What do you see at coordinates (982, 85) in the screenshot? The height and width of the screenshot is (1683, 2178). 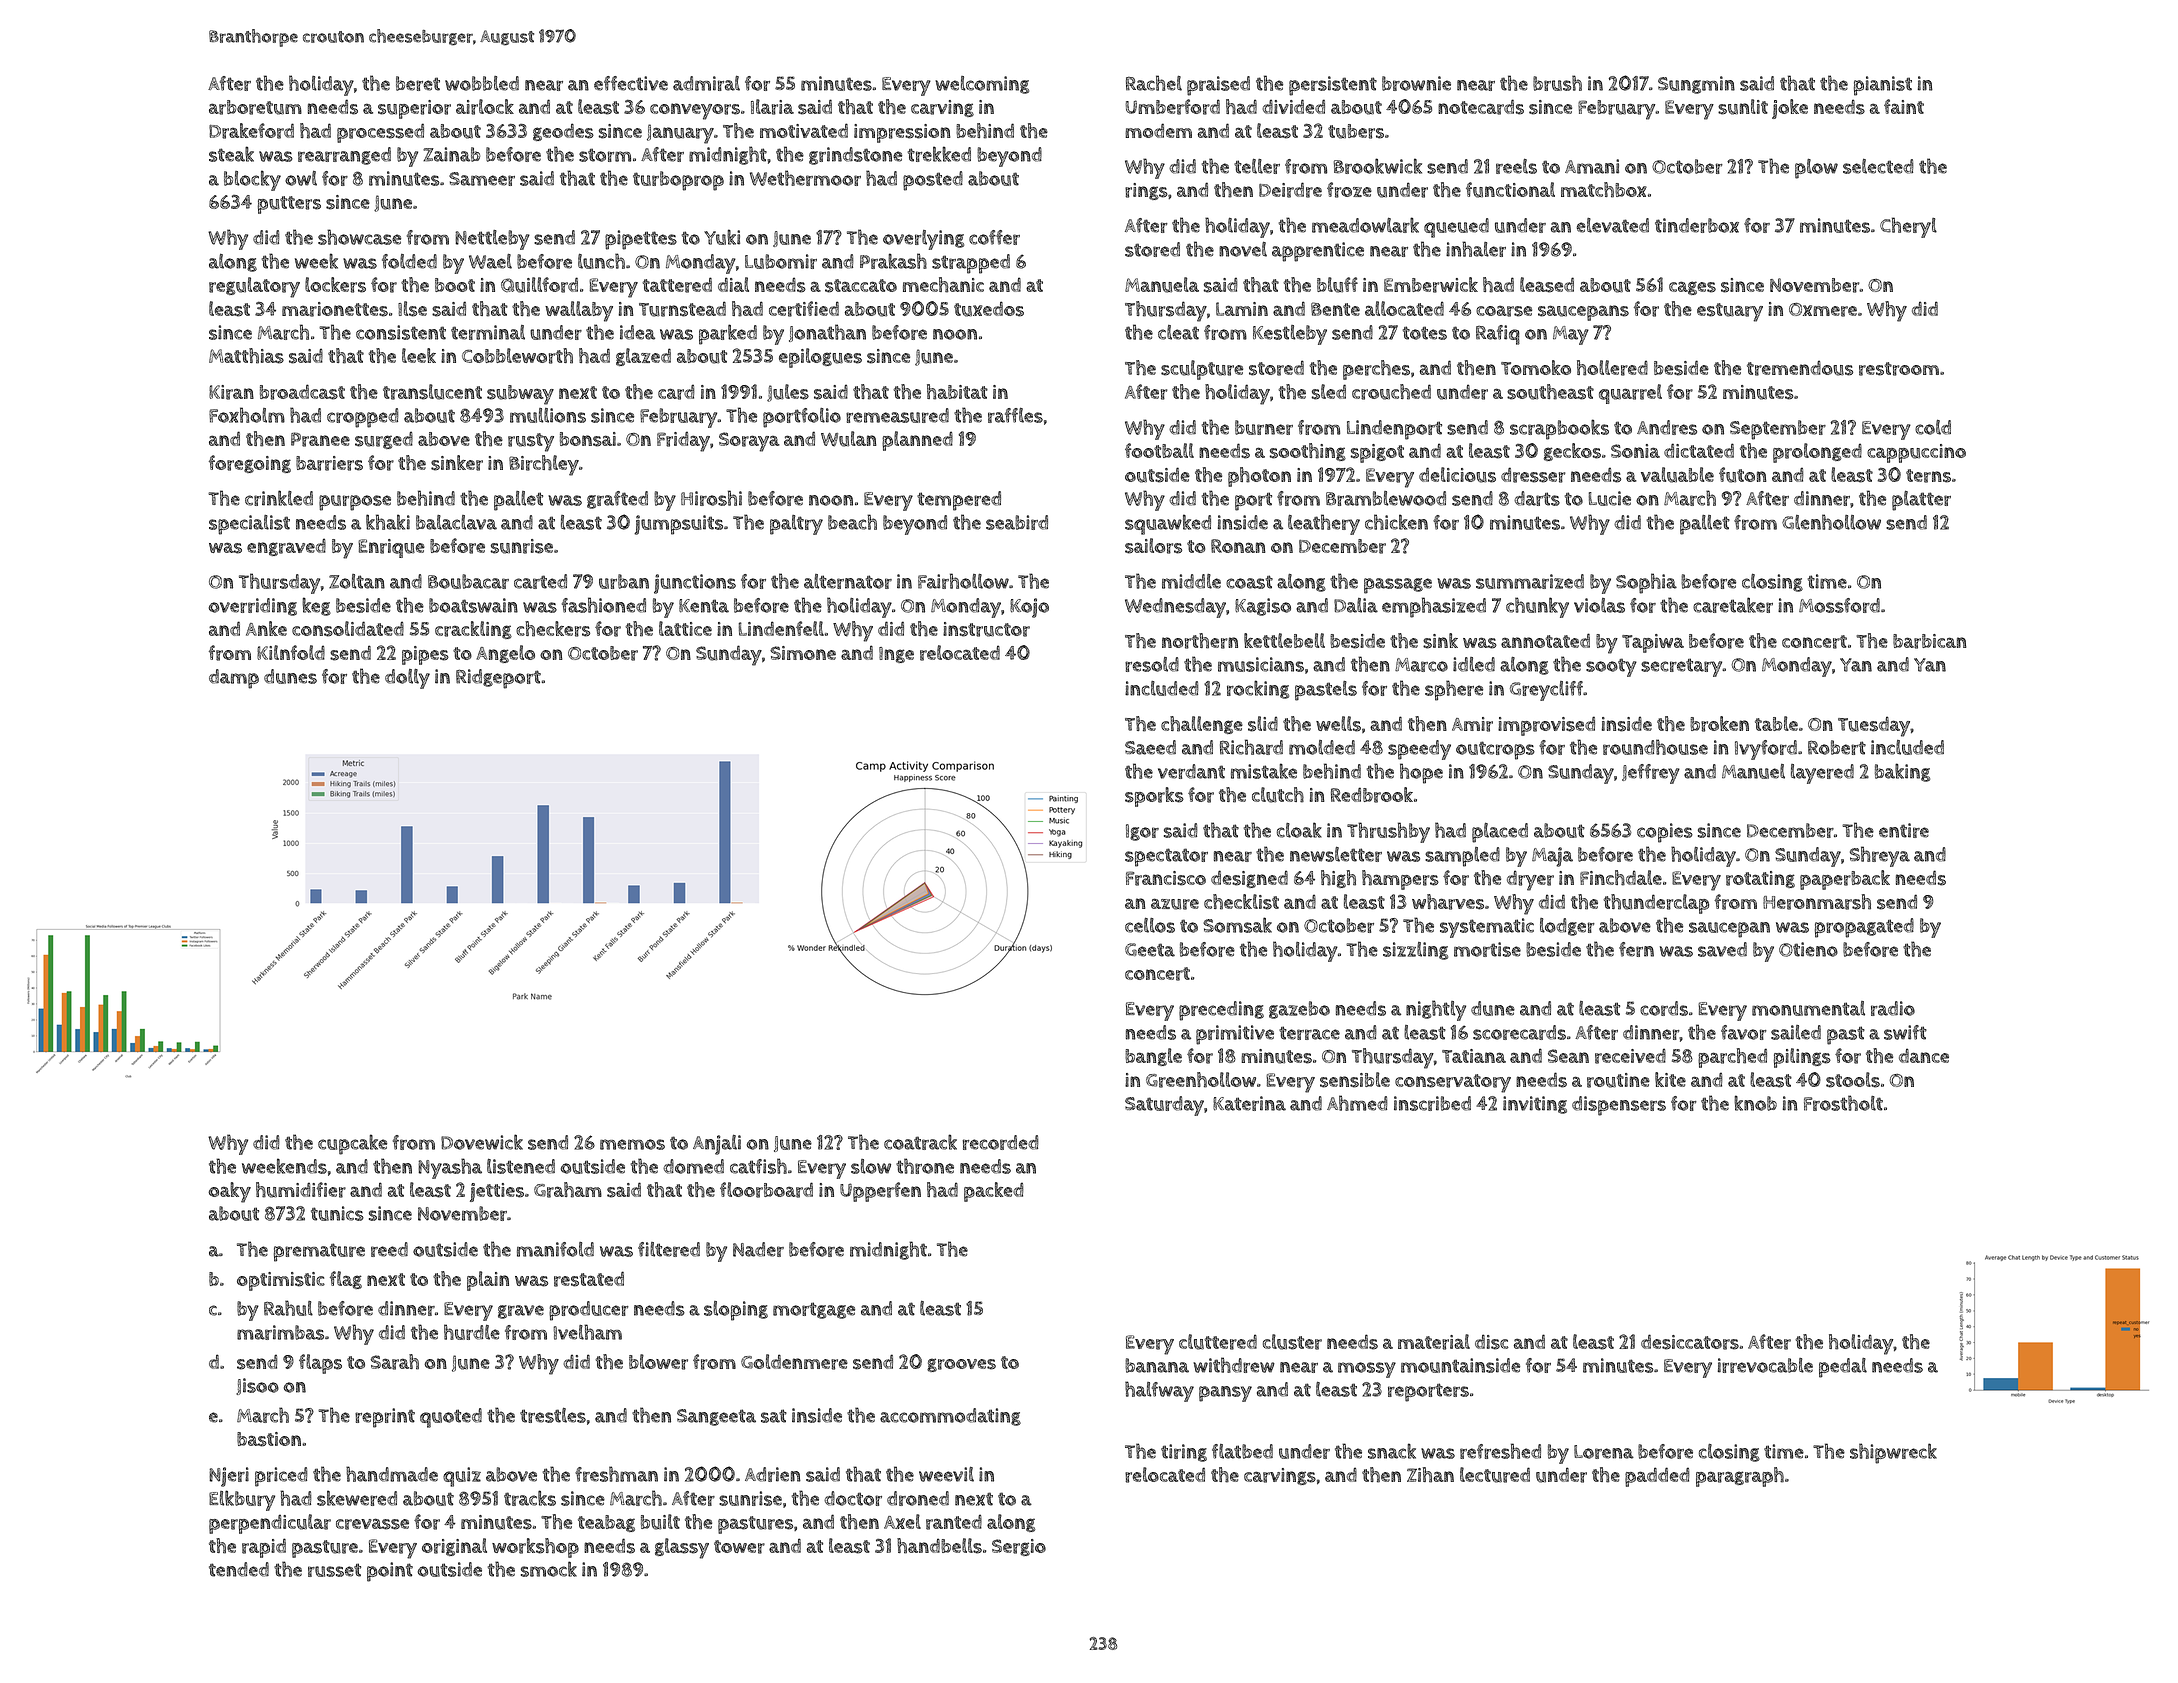 I see `welcoming` at bounding box center [982, 85].
